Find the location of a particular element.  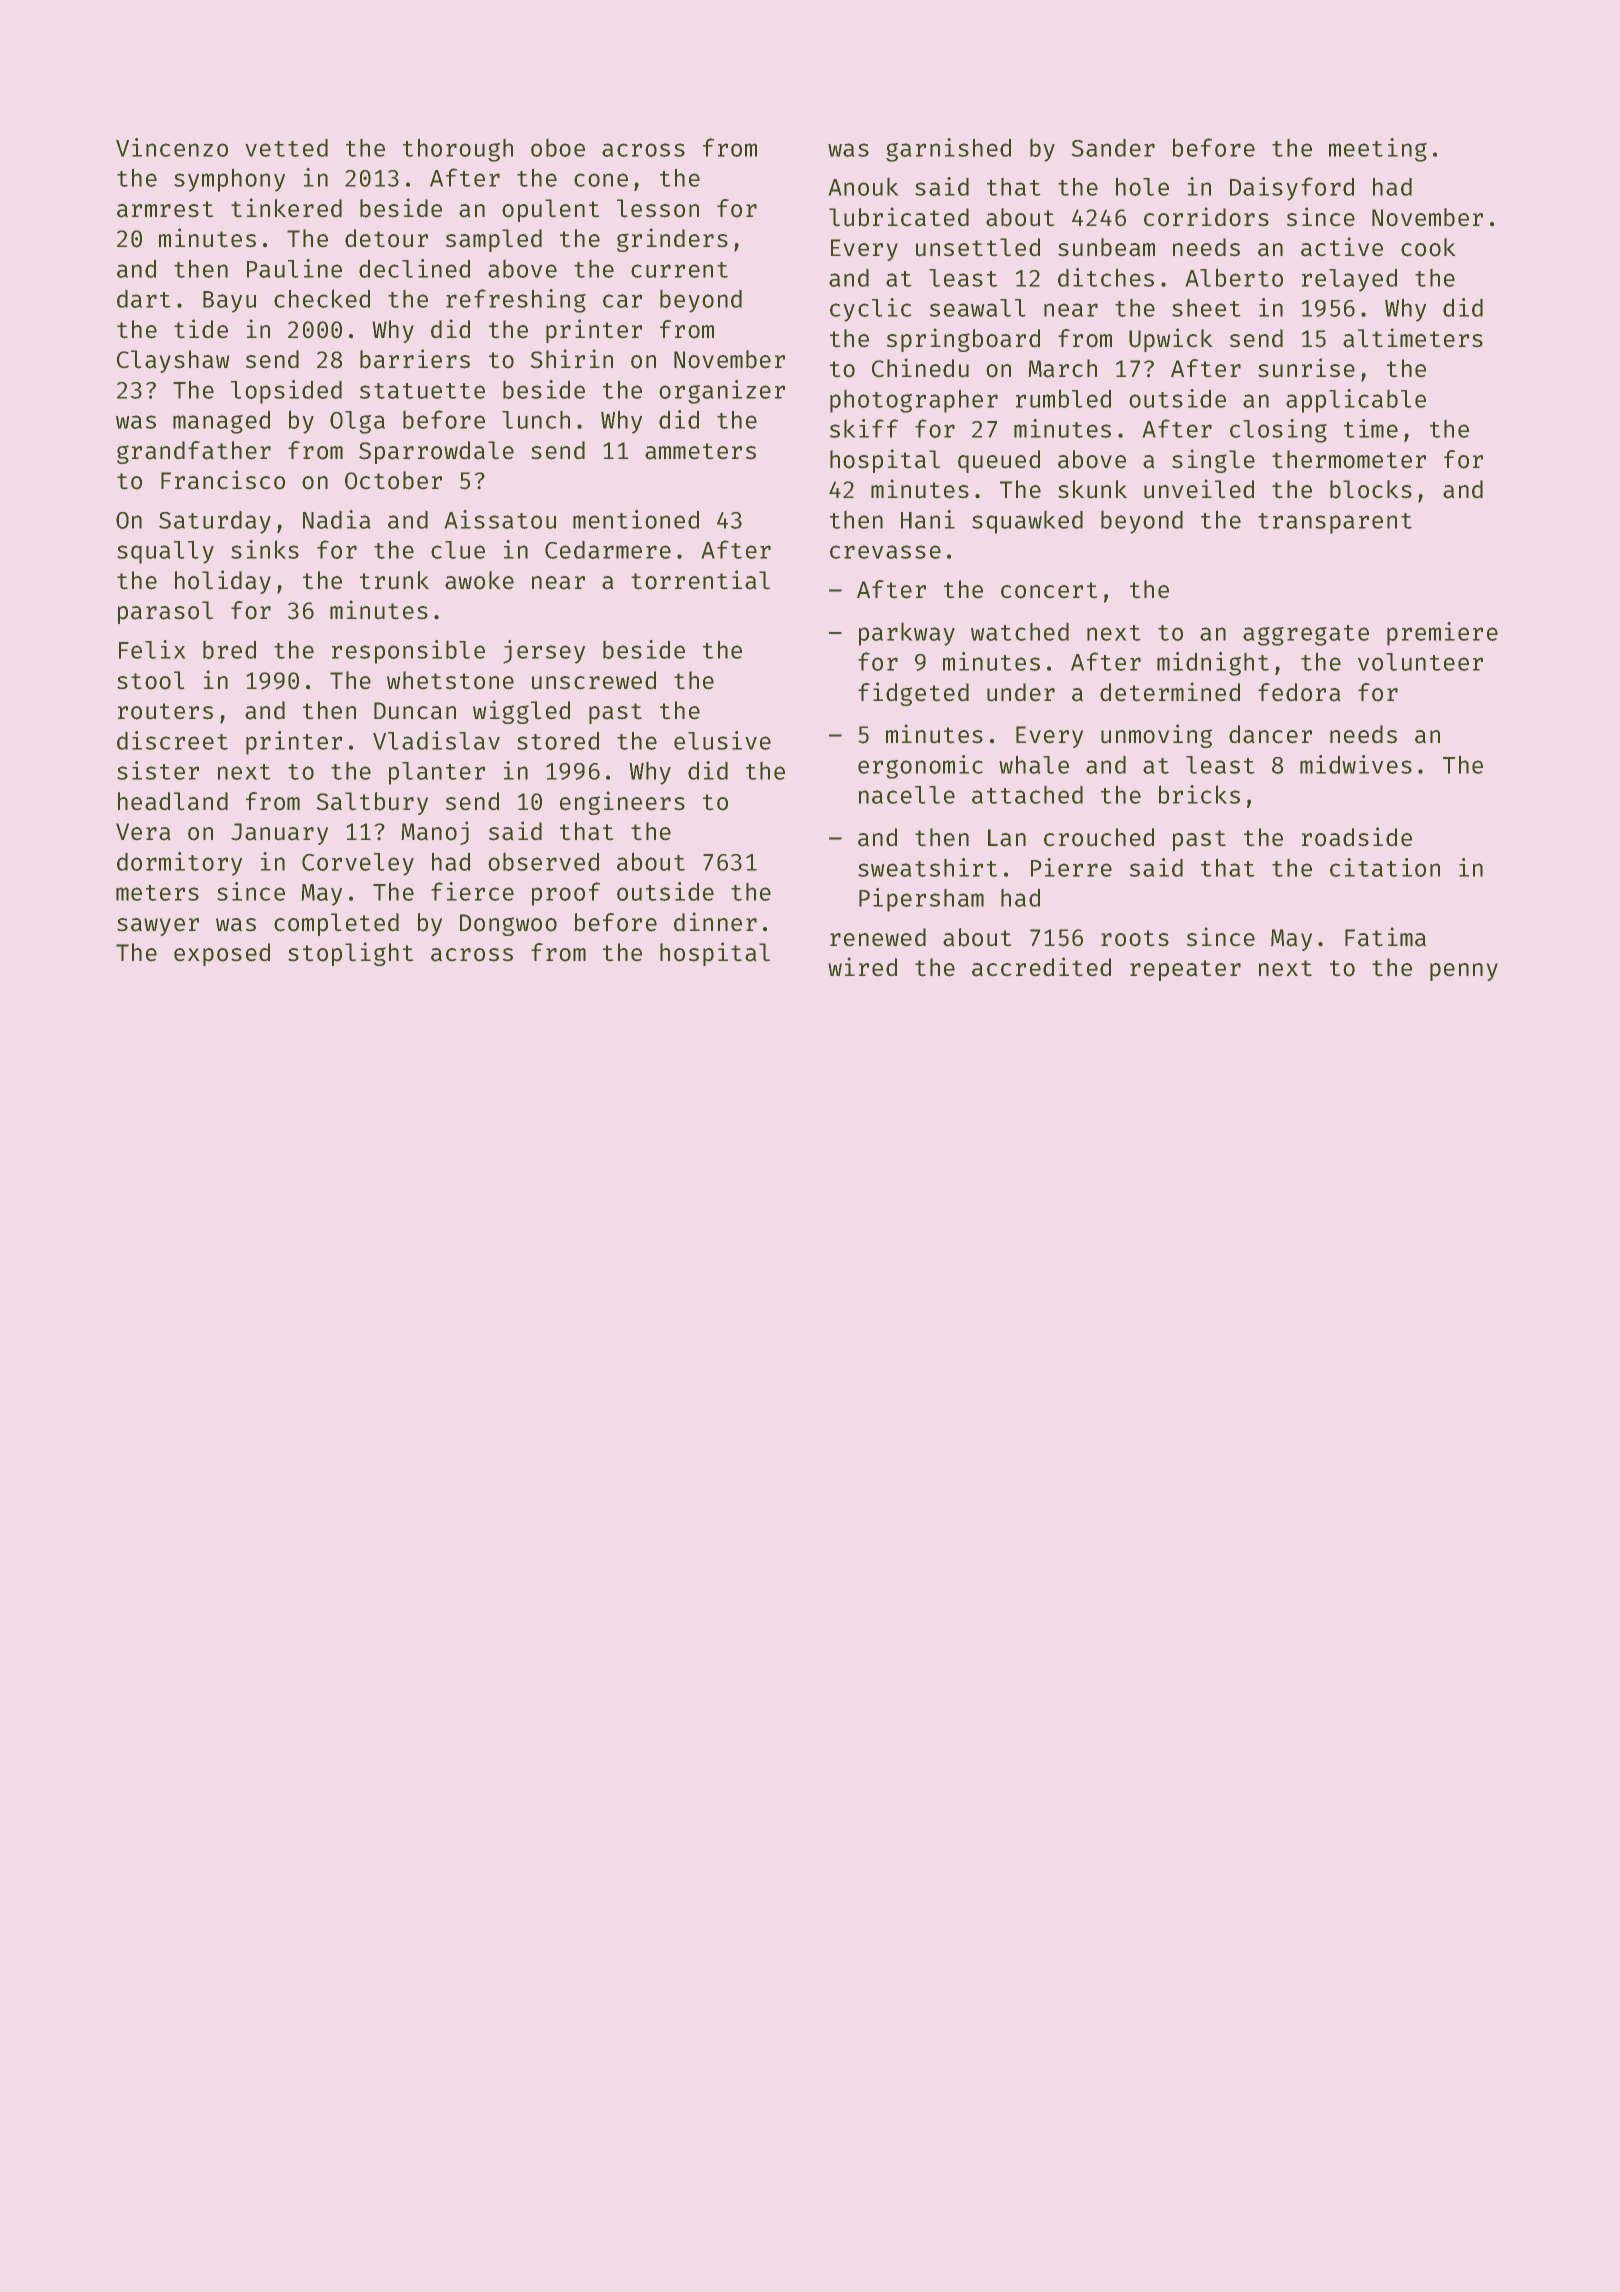

fidgeted is located at coordinates (913, 694).
